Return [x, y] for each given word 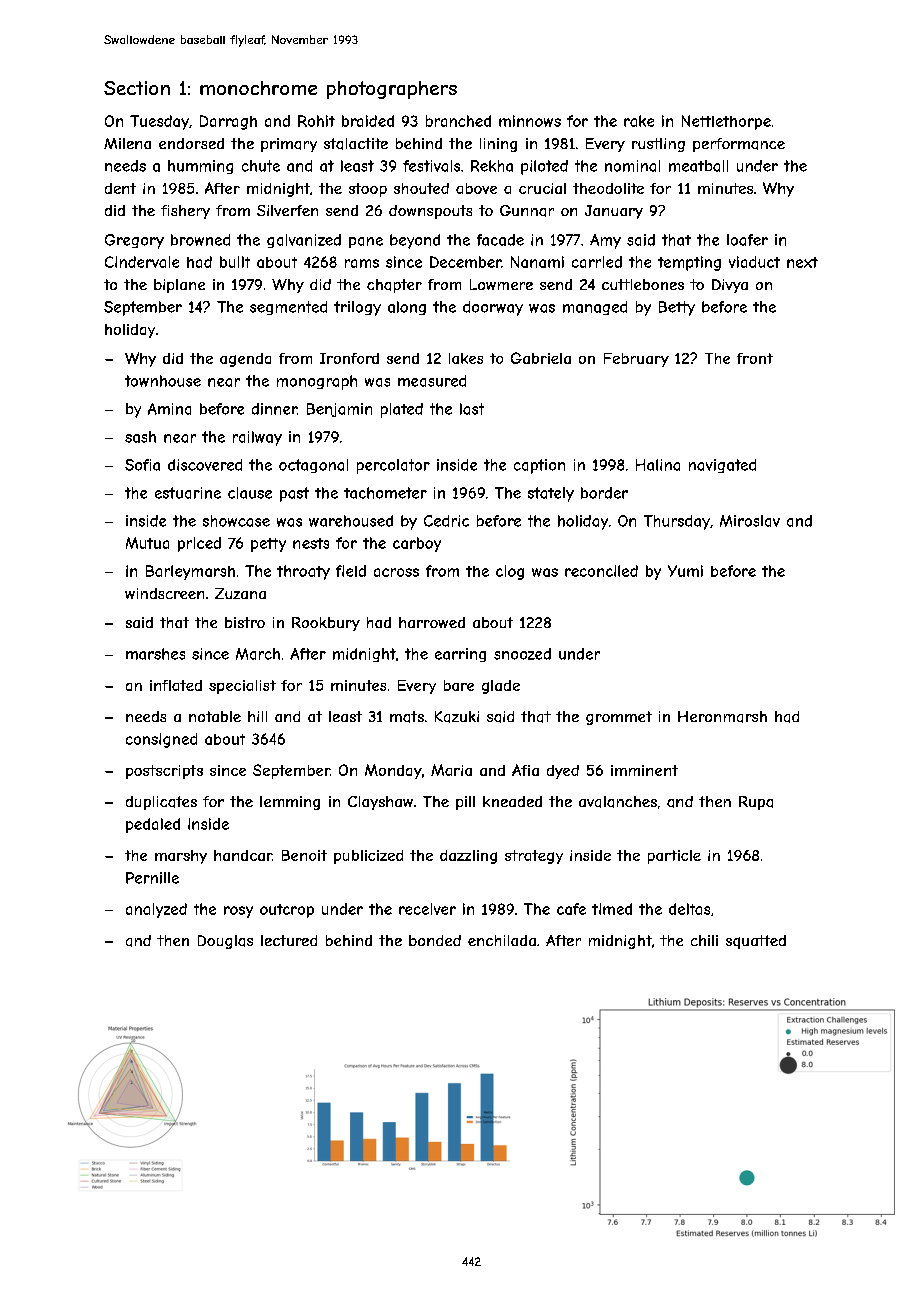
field [351, 571]
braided [368, 121]
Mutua [147, 543]
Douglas [225, 942]
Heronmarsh [722, 717]
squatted [756, 942]
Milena [127, 143]
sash [140, 437]
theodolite [608, 188]
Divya [730, 286]
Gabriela [541, 358]
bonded [435, 940]
